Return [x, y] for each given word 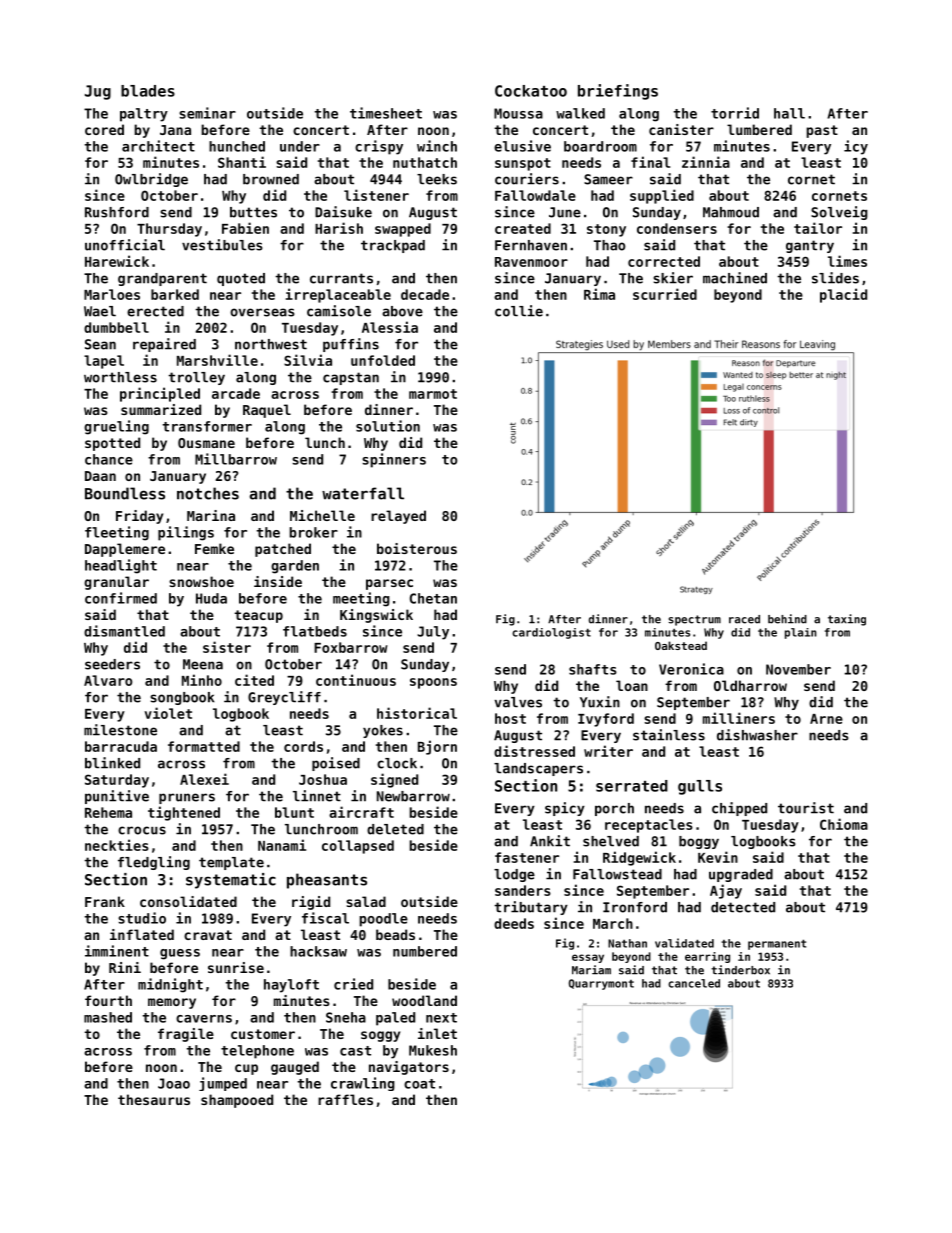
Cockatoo [531, 91]
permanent [777, 944]
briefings [618, 92]
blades [148, 91]
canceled [694, 983]
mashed [108, 1017]
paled [395, 1019]
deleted [395, 829]
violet [168, 713]
